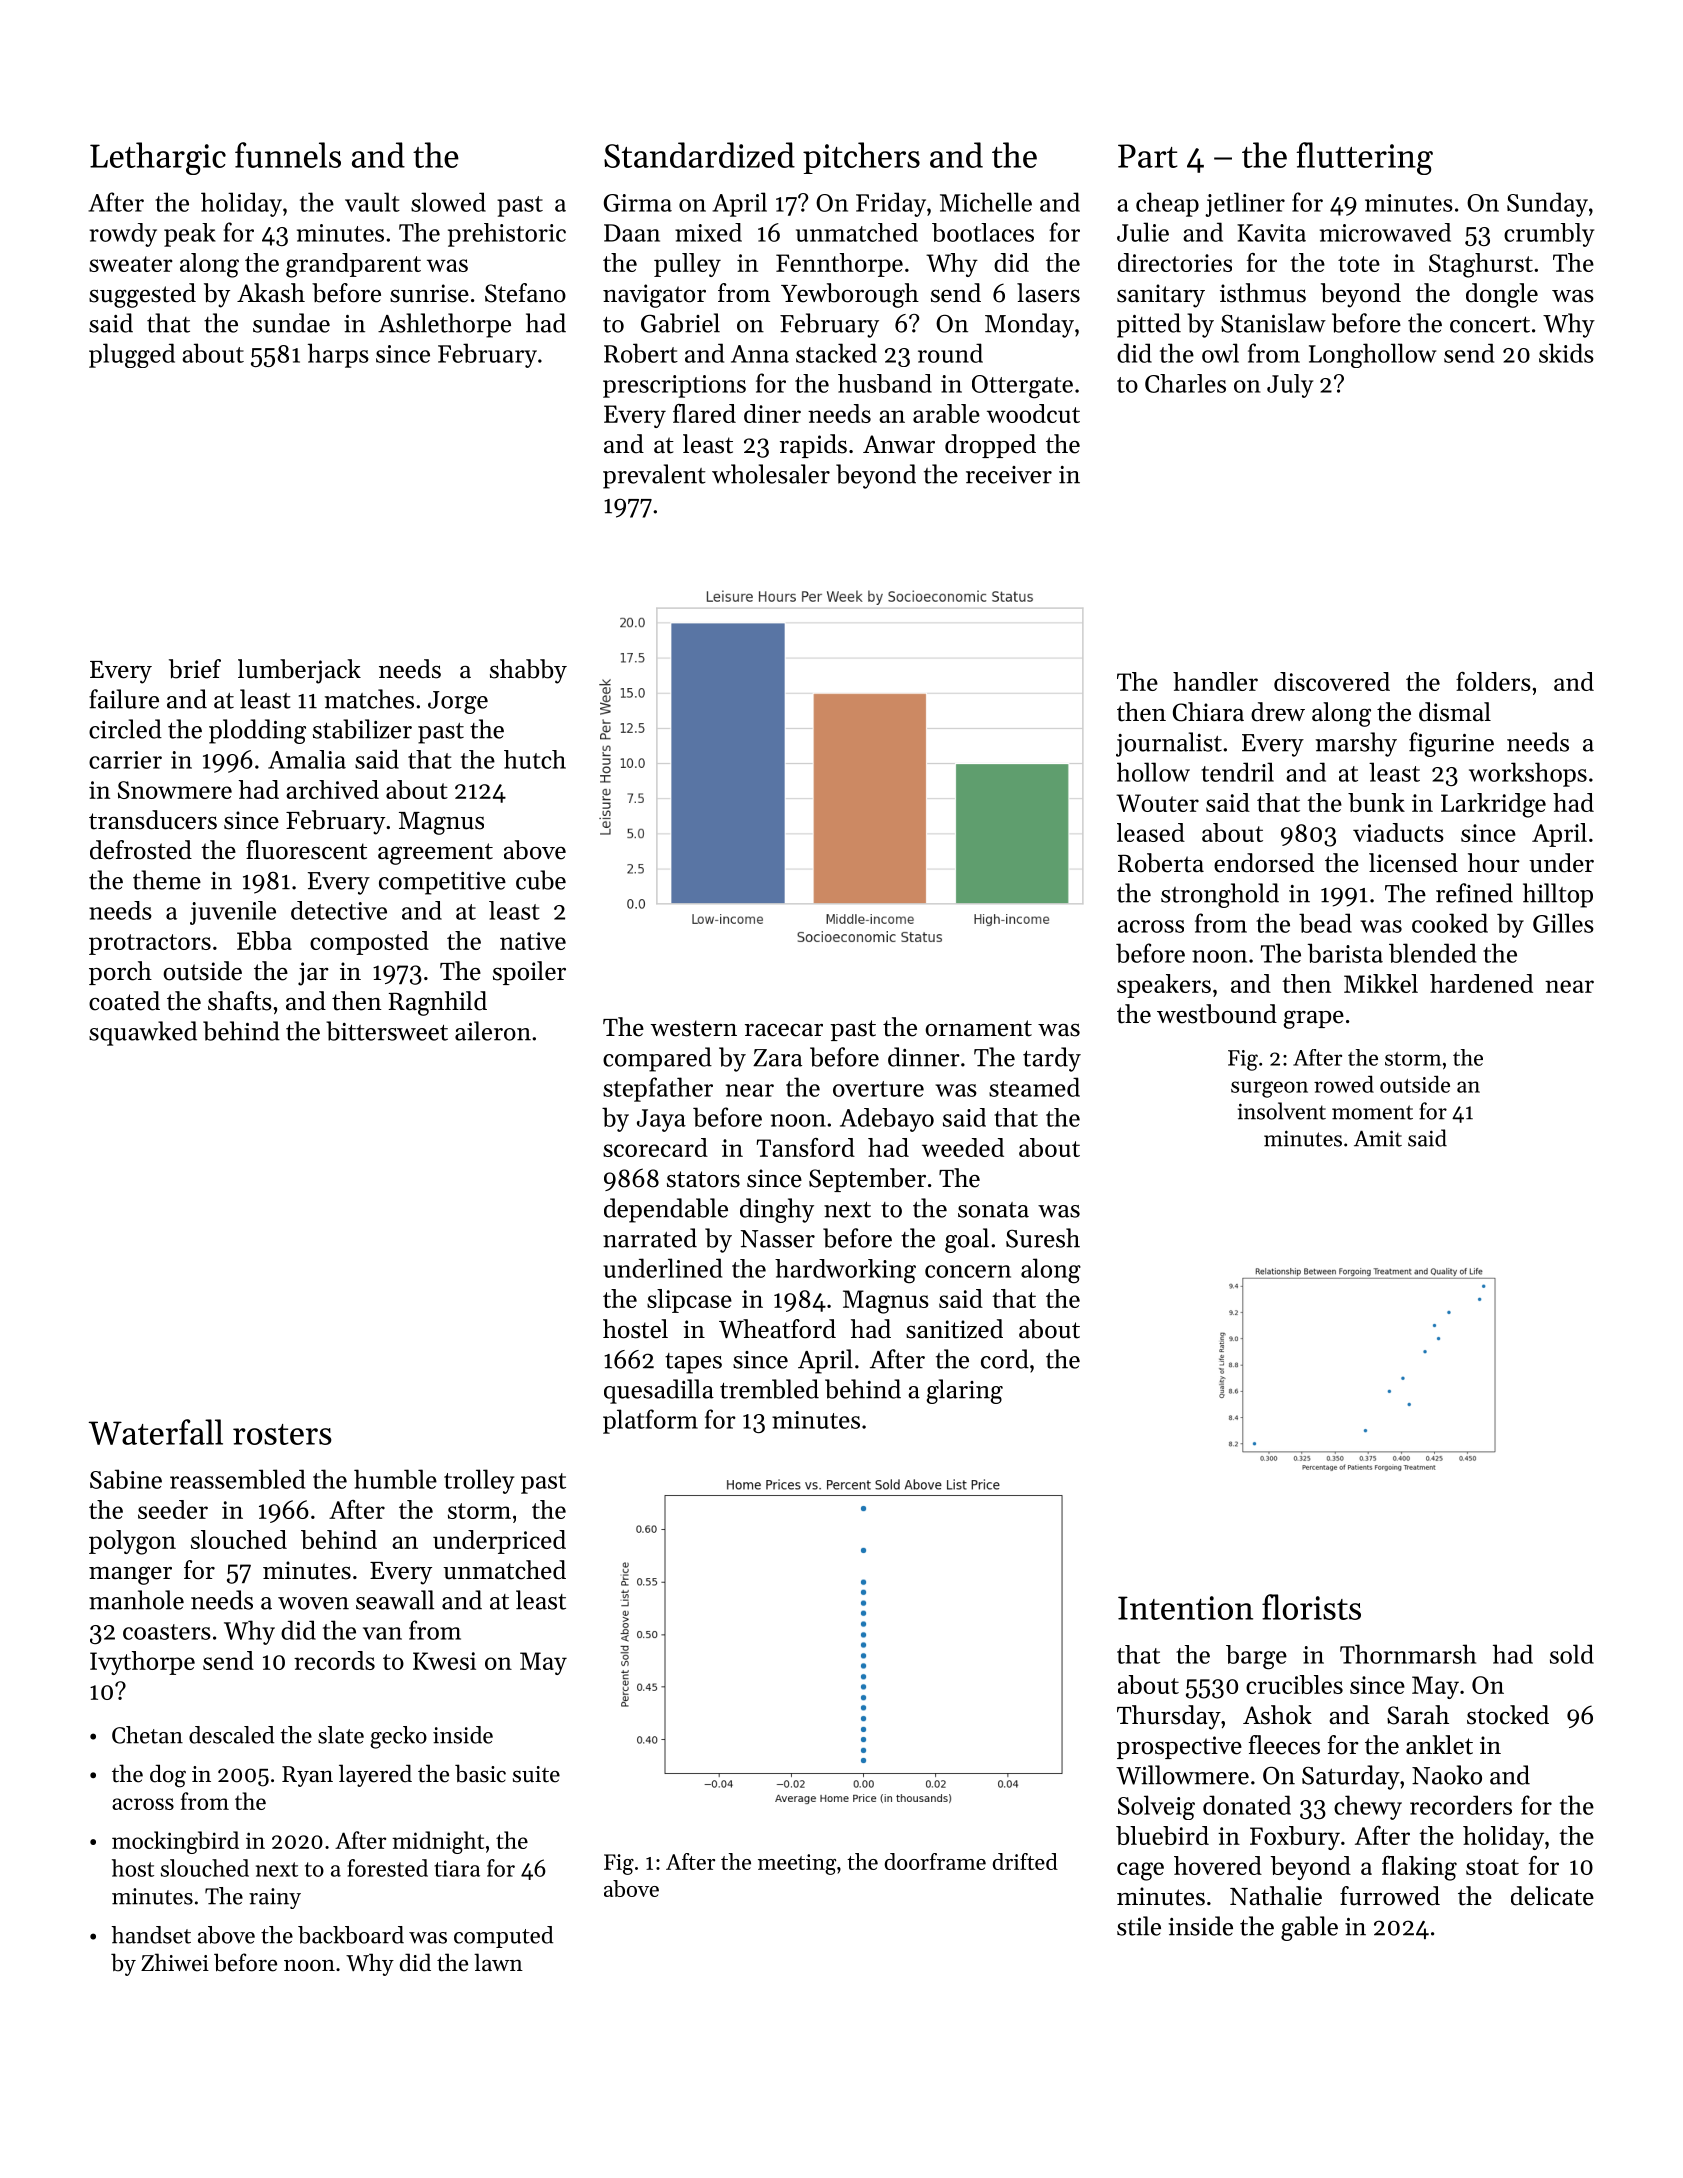 This image has width=1683, height=2178. I want to click on Zhiwei, so click(175, 1962).
